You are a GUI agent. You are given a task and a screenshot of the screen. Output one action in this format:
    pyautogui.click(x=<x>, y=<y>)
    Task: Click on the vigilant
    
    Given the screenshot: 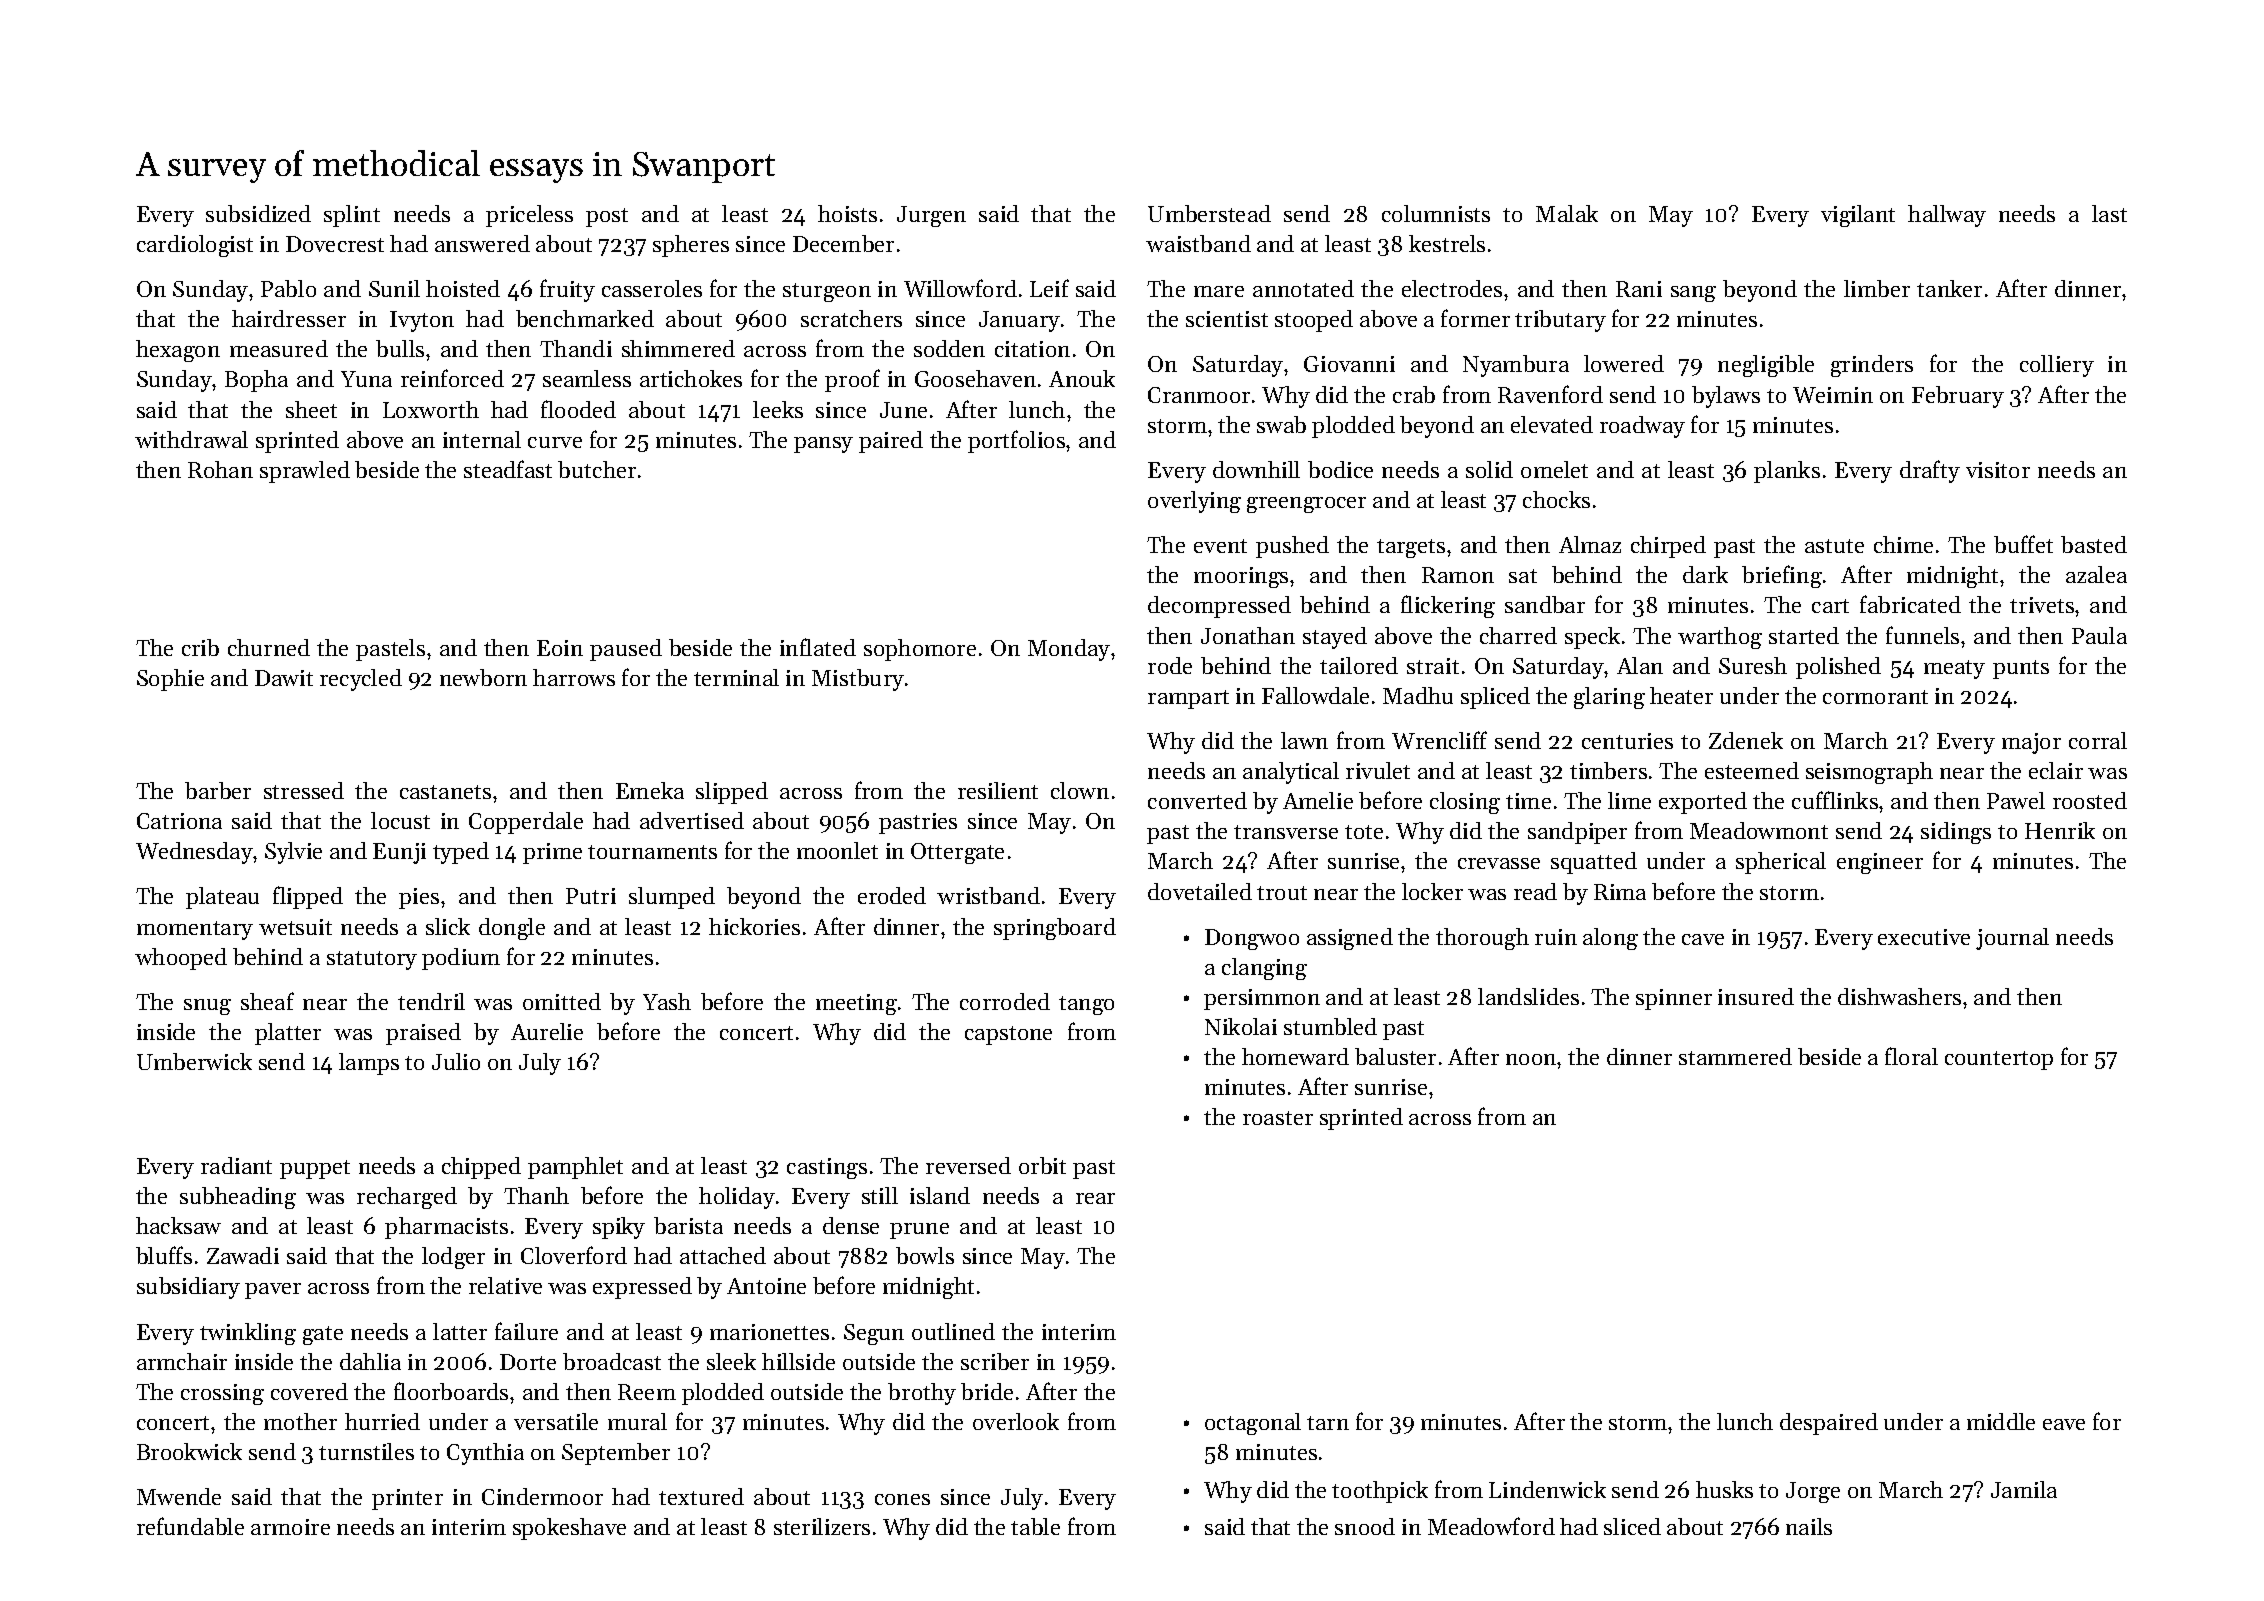 What is the action you would take?
    pyautogui.click(x=1858, y=216)
